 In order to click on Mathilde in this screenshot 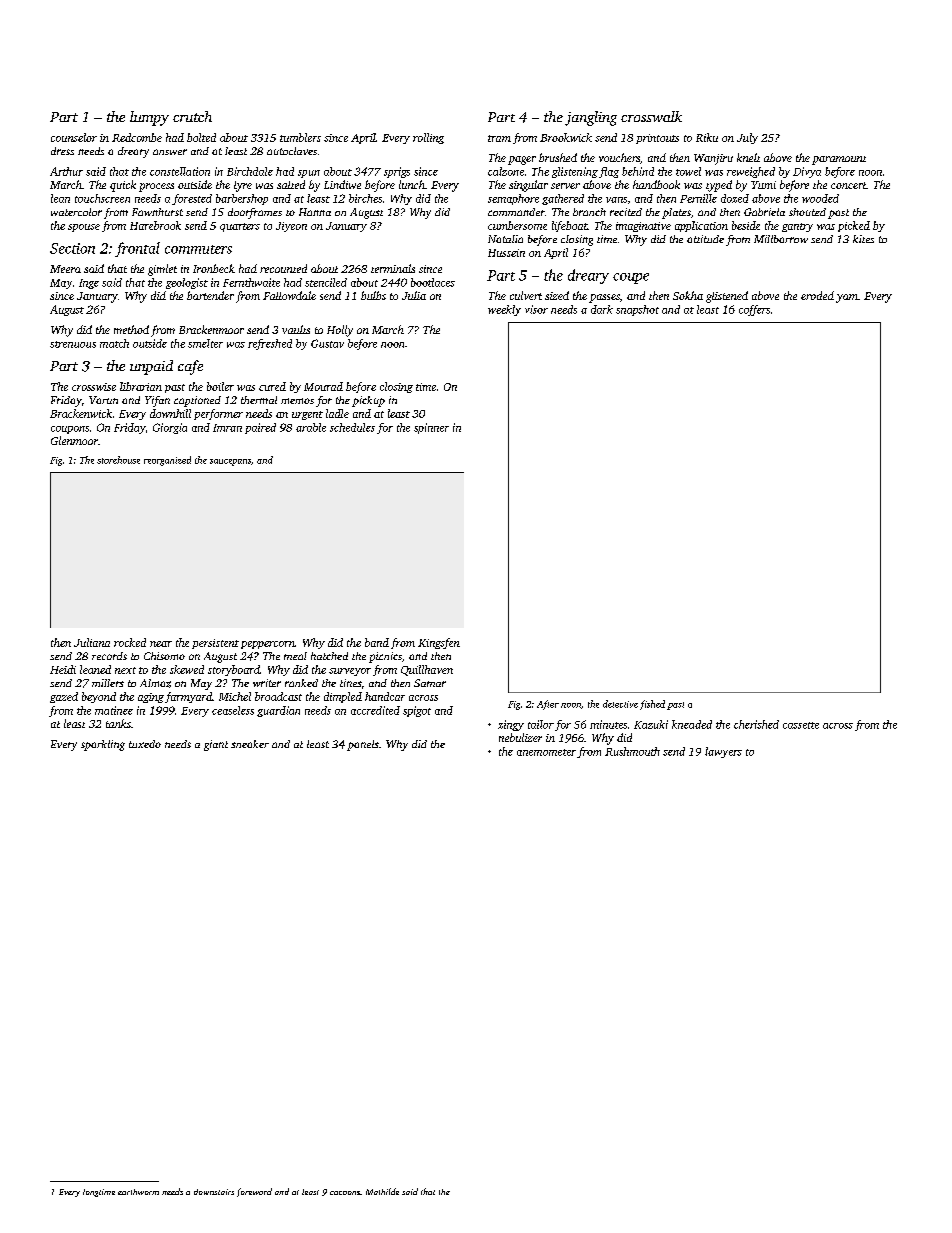, I will do `click(382, 1191)`.
